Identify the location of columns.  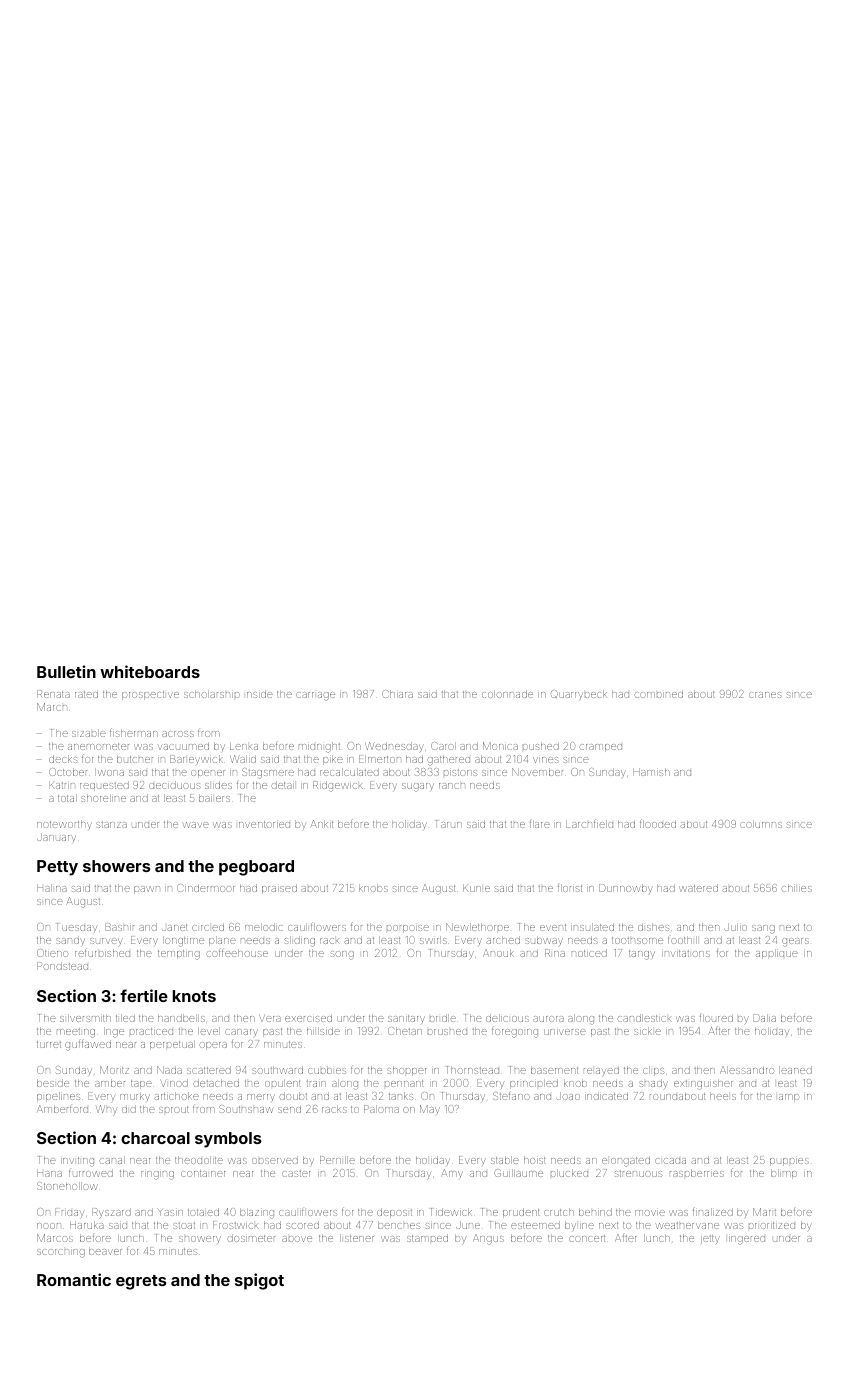
(761, 824).
